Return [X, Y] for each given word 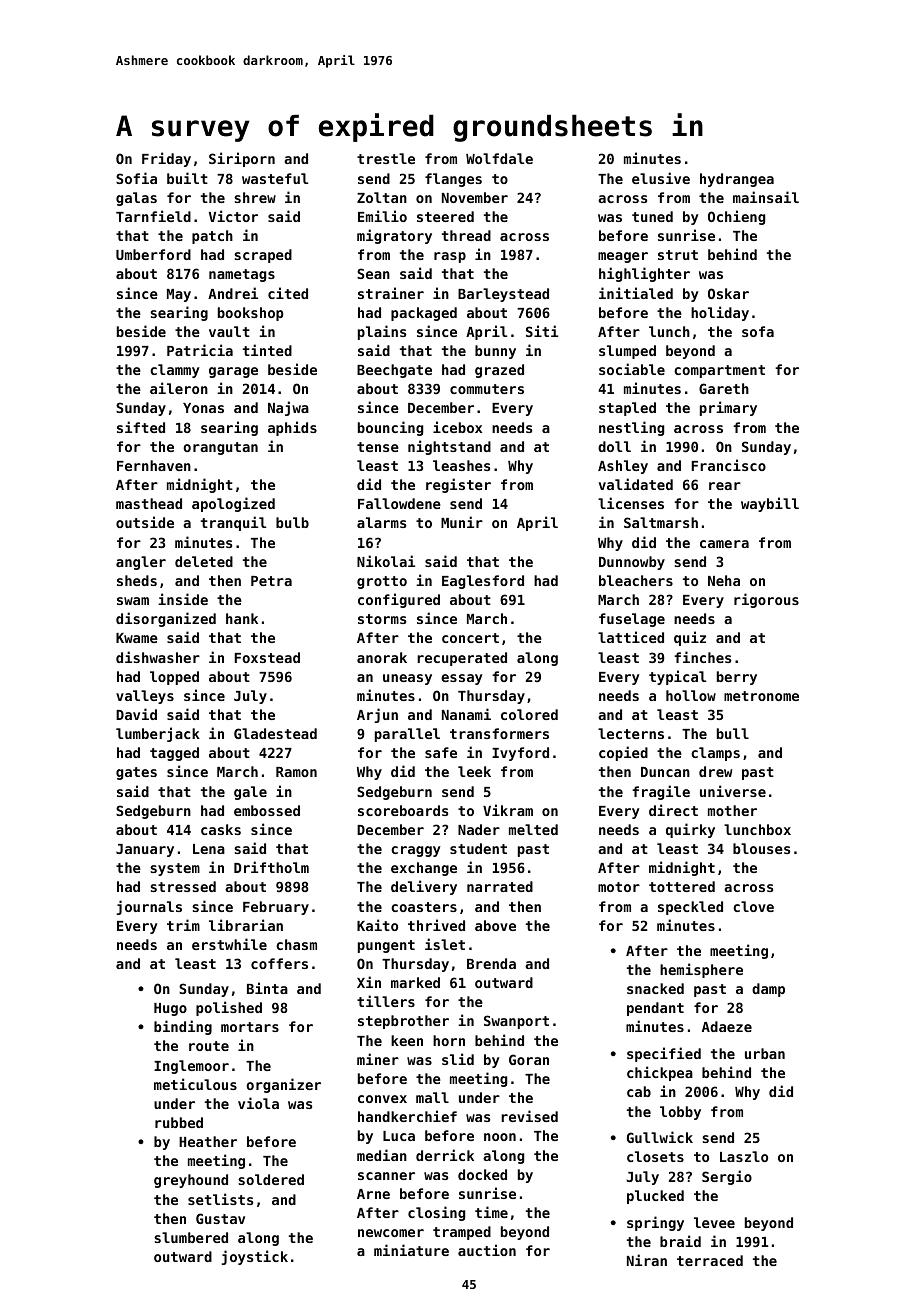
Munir [462, 522]
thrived [436, 925]
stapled [627, 409]
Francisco [728, 465]
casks [221, 829]
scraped [263, 256]
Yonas [203, 408]
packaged [424, 314]
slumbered [191, 1237]
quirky [690, 830]
